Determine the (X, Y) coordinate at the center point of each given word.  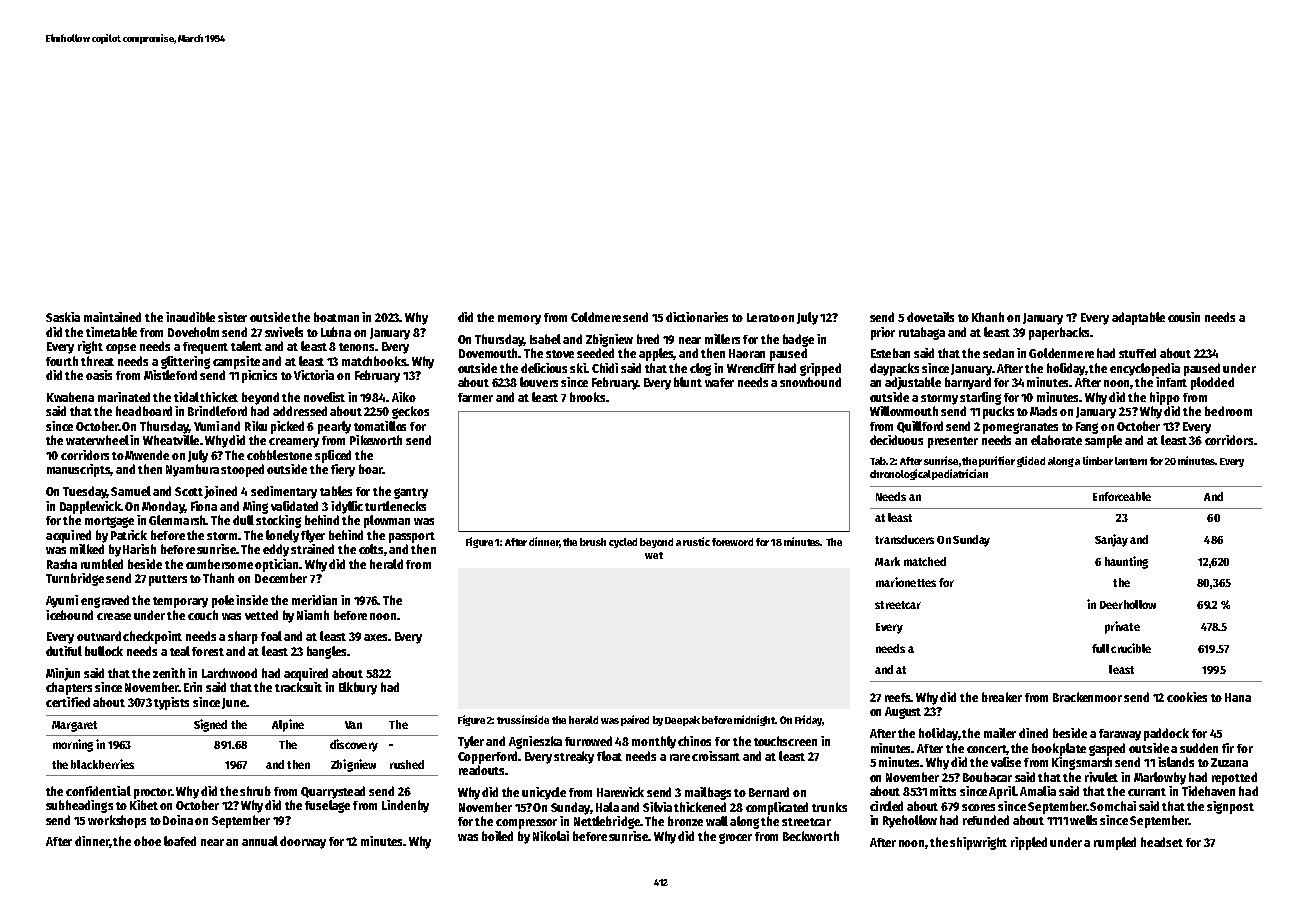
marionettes (906, 582)
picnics (259, 376)
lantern (1131, 461)
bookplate (1059, 749)
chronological (901, 474)
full (1100, 648)
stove (560, 354)
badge (798, 340)
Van (353, 725)
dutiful (64, 651)
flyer (313, 536)
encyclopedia (1145, 369)
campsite (236, 362)
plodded (1212, 383)
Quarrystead (333, 792)
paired (635, 720)
